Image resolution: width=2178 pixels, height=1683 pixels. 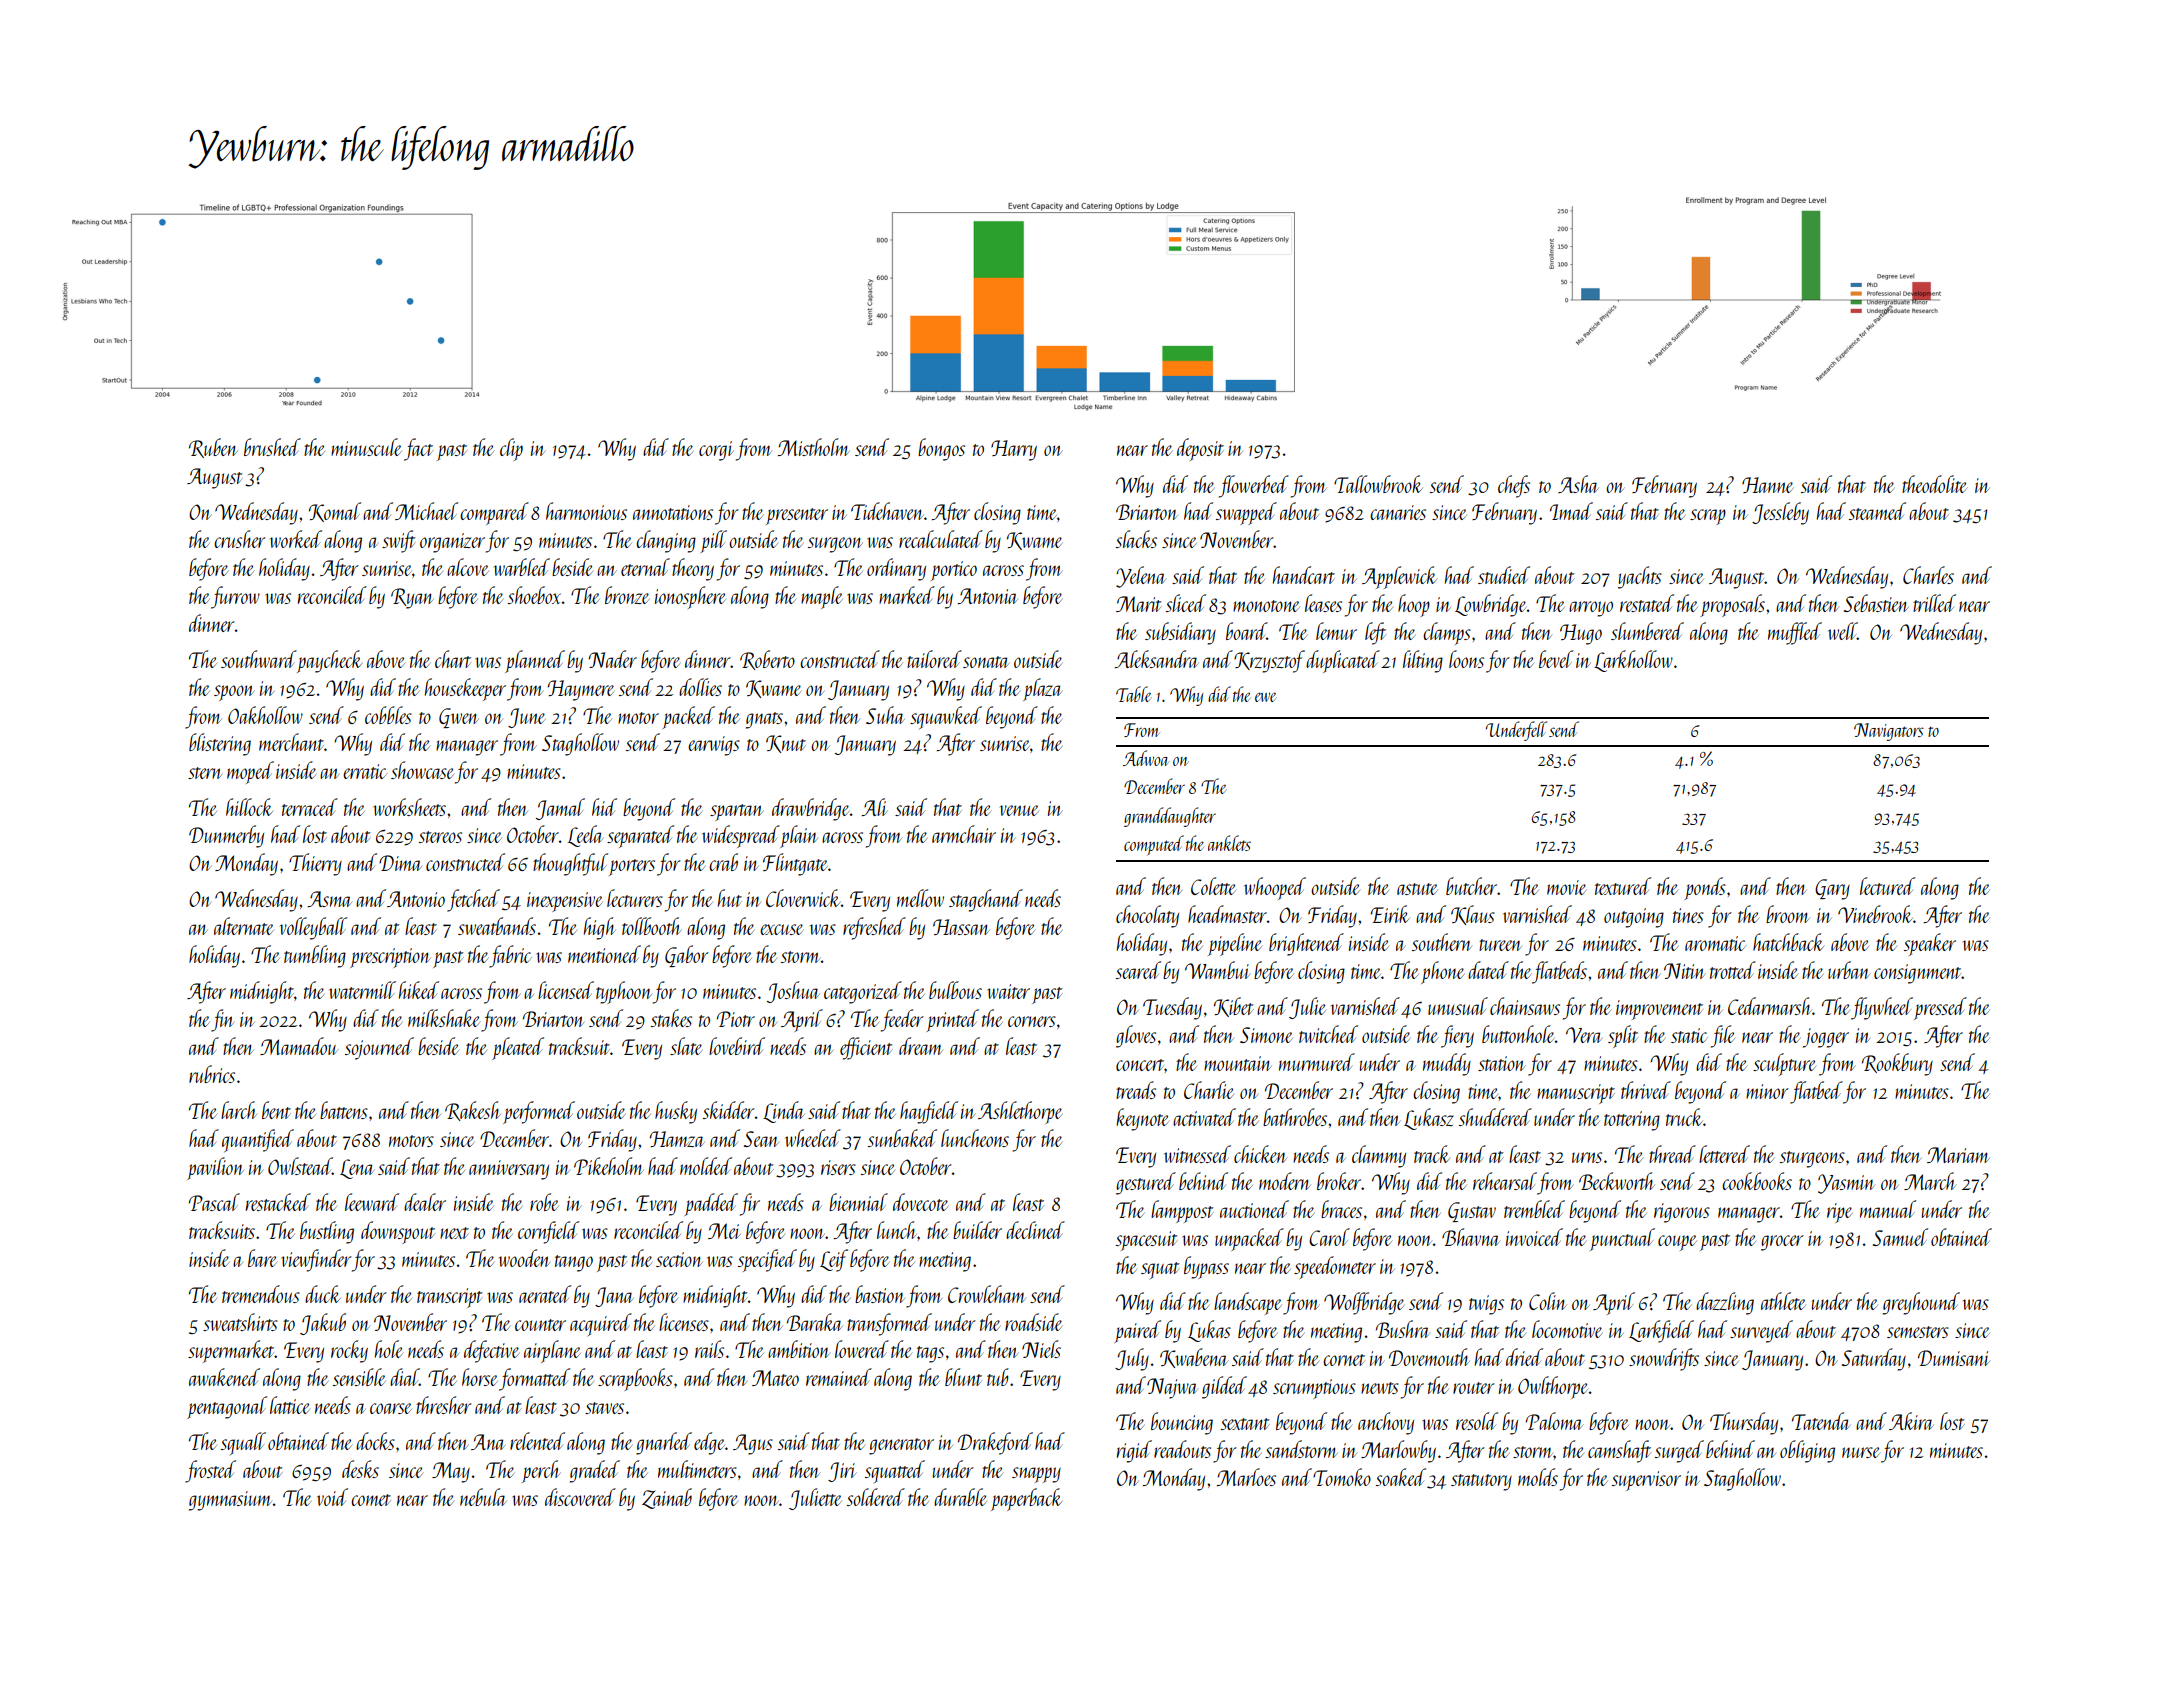 I want to click on marked, so click(x=907, y=595).
